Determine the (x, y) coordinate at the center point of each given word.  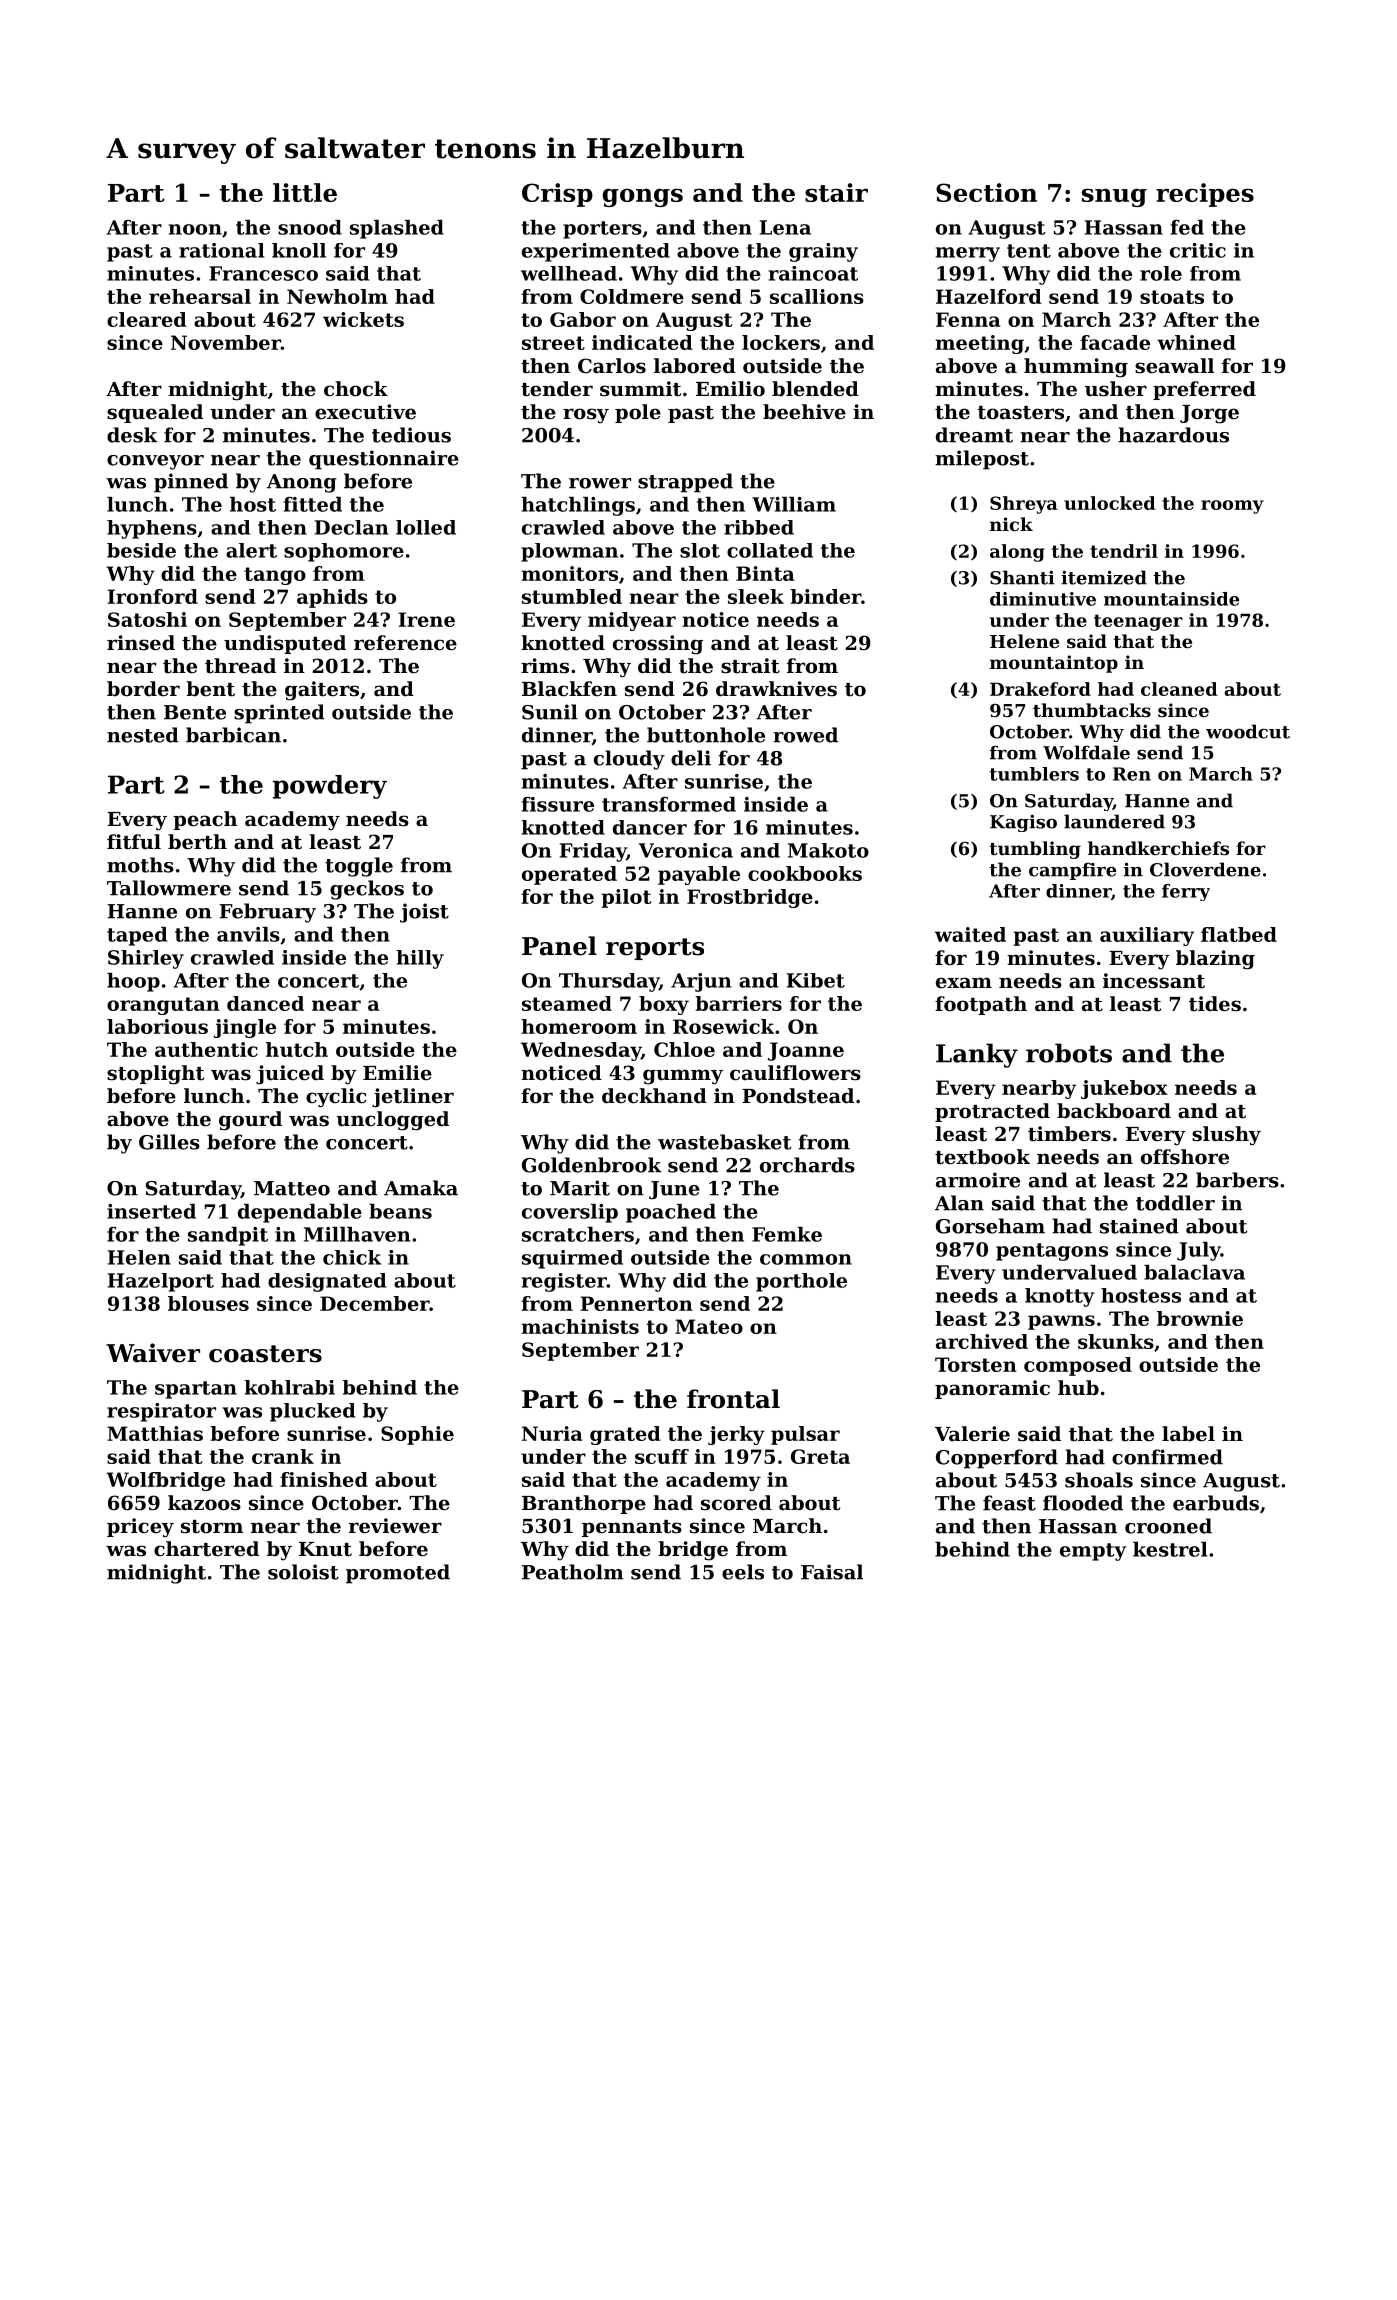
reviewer (395, 1526)
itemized (1104, 577)
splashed (397, 229)
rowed (805, 735)
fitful (134, 842)
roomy (1232, 507)
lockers (781, 342)
